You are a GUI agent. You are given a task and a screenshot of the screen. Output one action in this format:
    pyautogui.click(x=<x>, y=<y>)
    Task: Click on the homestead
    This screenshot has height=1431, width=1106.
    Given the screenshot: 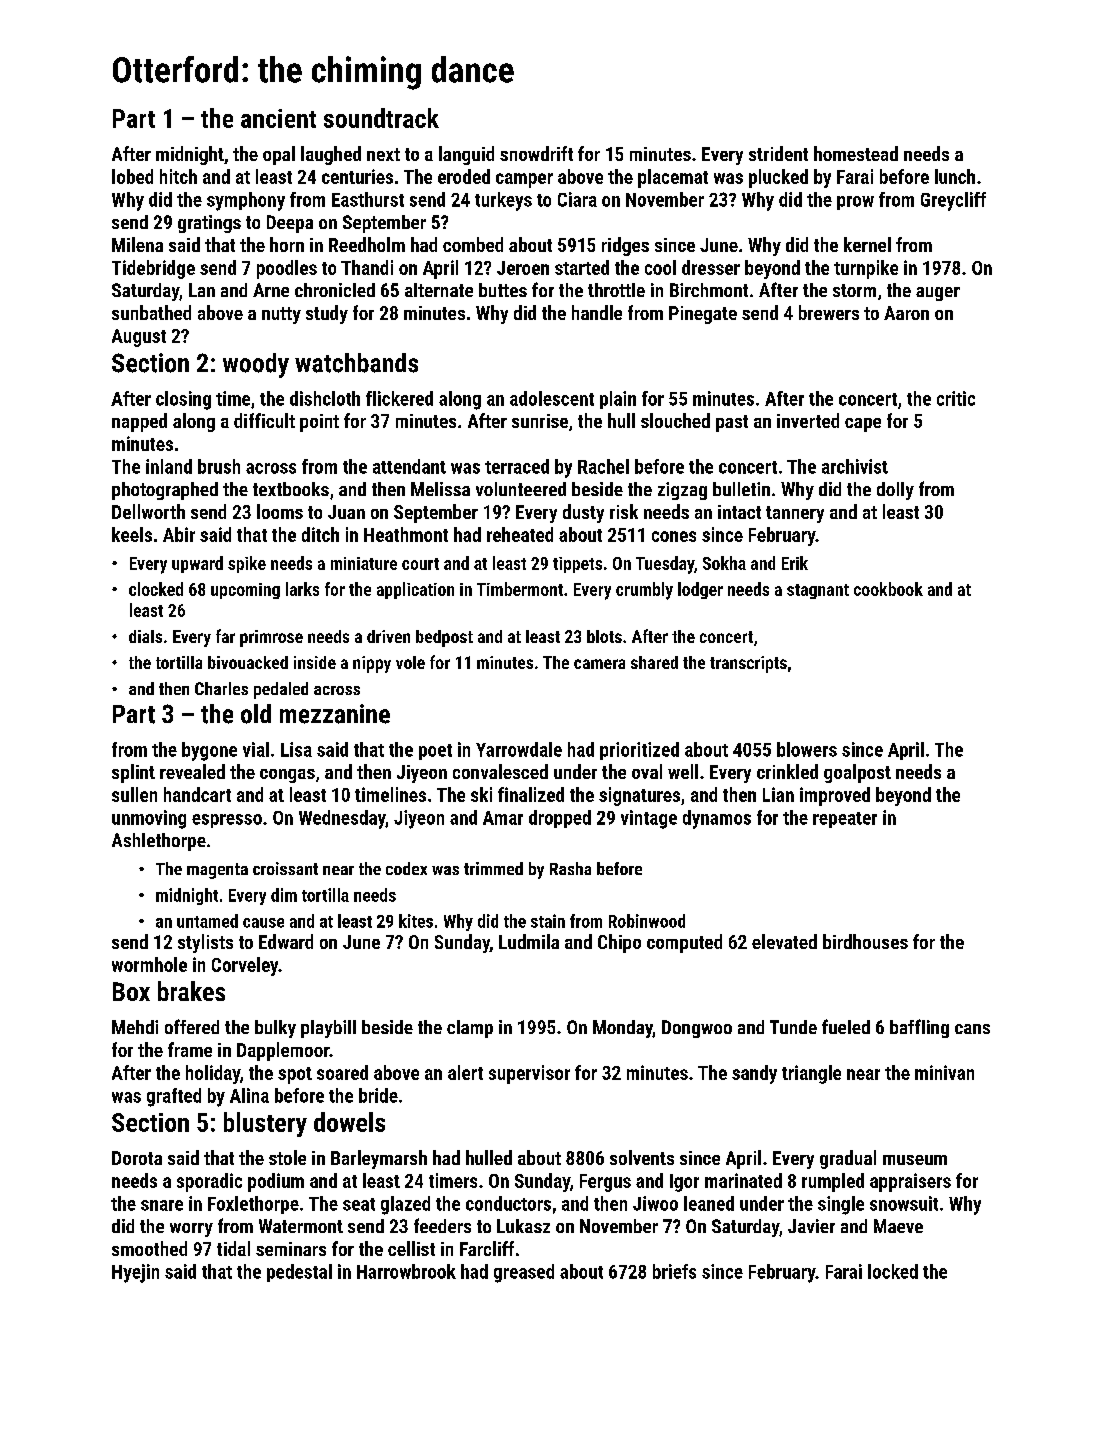 What is the action you would take?
    pyautogui.click(x=856, y=153)
